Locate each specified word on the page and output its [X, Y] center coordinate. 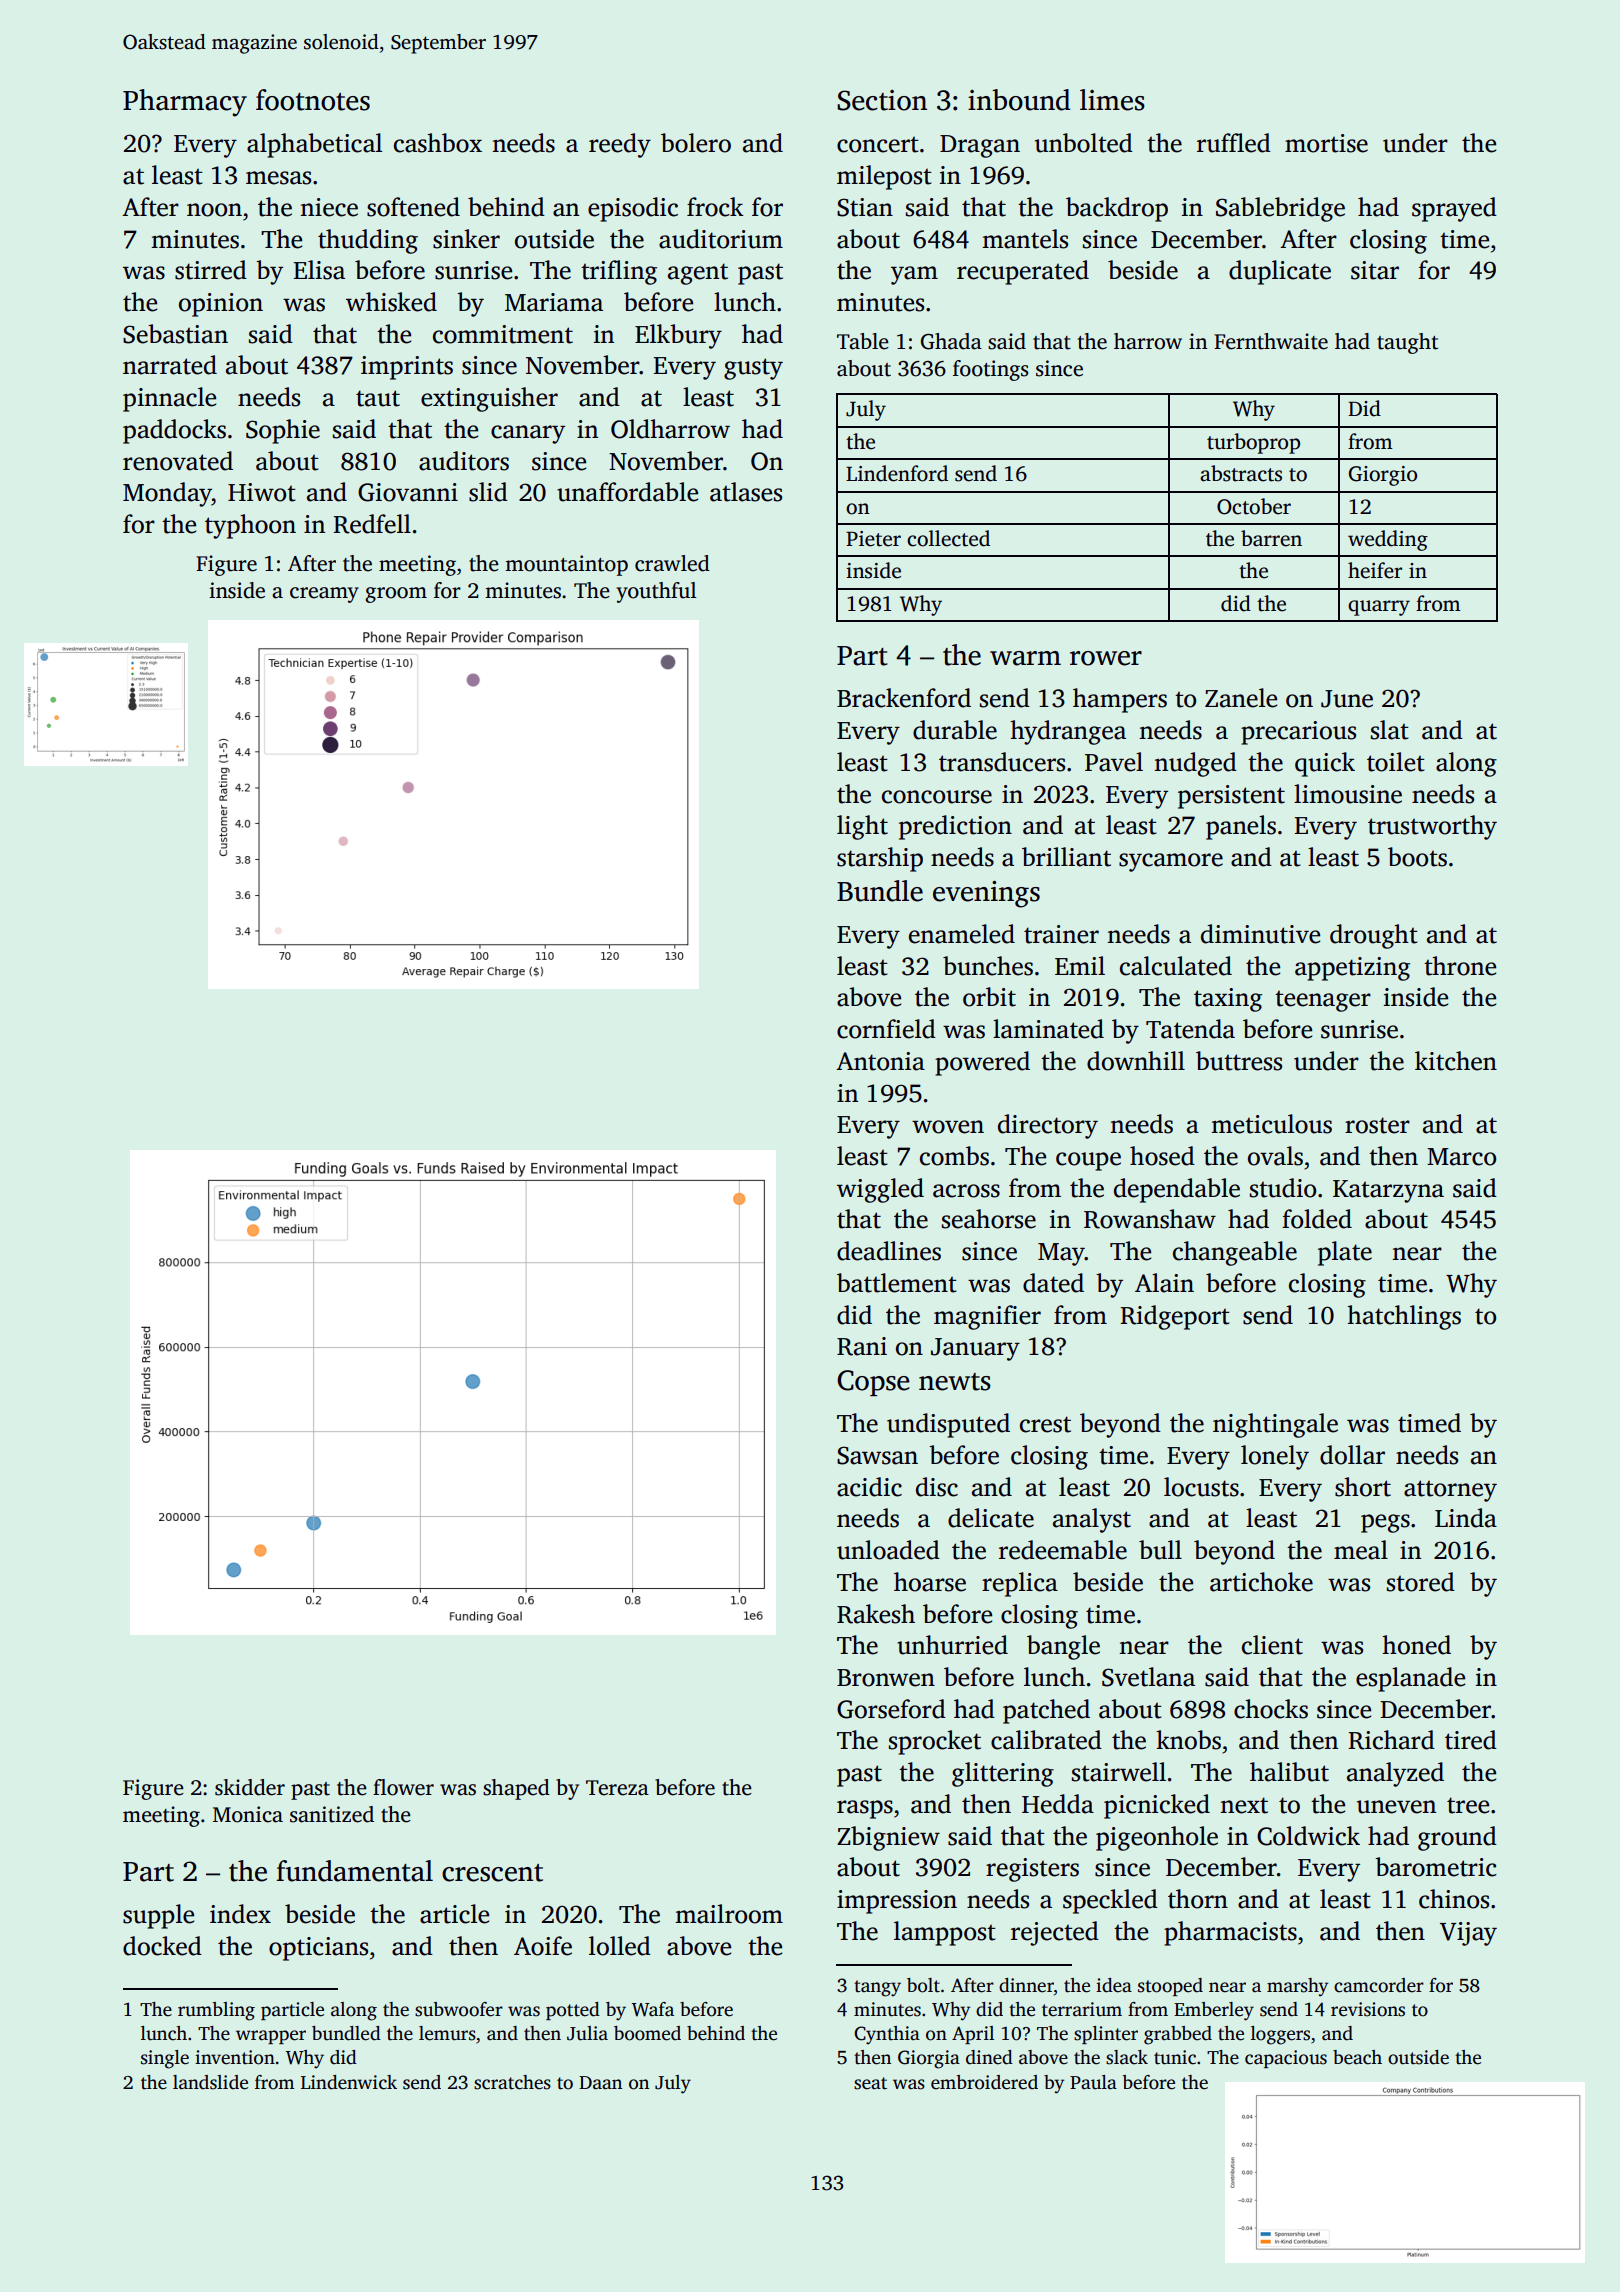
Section [882, 100]
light [862, 827]
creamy [324, 595]
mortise [1326, 143]
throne [1460, 966]
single [165, 2059]
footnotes [313, 100]
